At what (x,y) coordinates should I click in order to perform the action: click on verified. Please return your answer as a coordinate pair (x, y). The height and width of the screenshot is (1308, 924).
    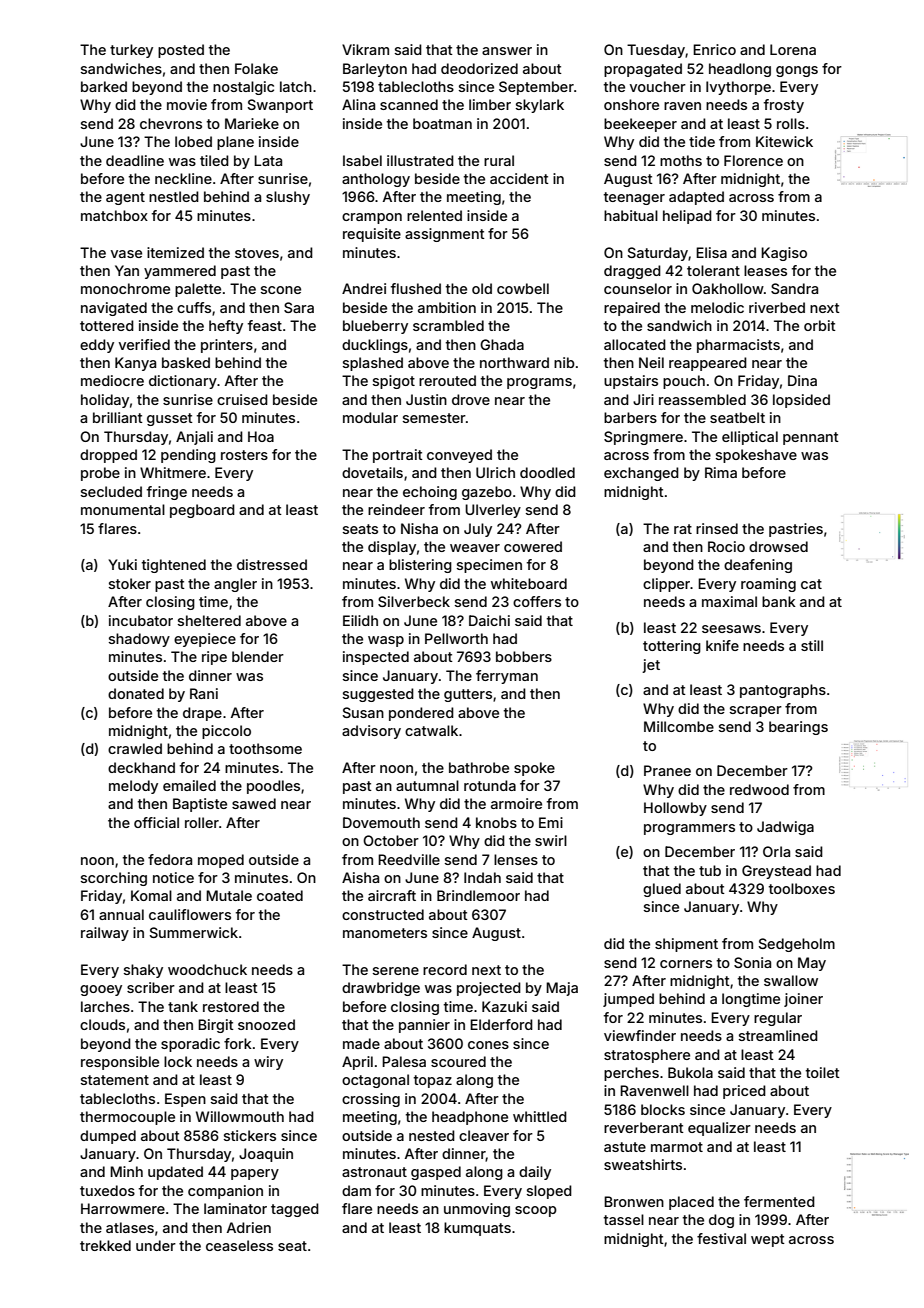
    Looking at the image, I should click on (144, 344).
